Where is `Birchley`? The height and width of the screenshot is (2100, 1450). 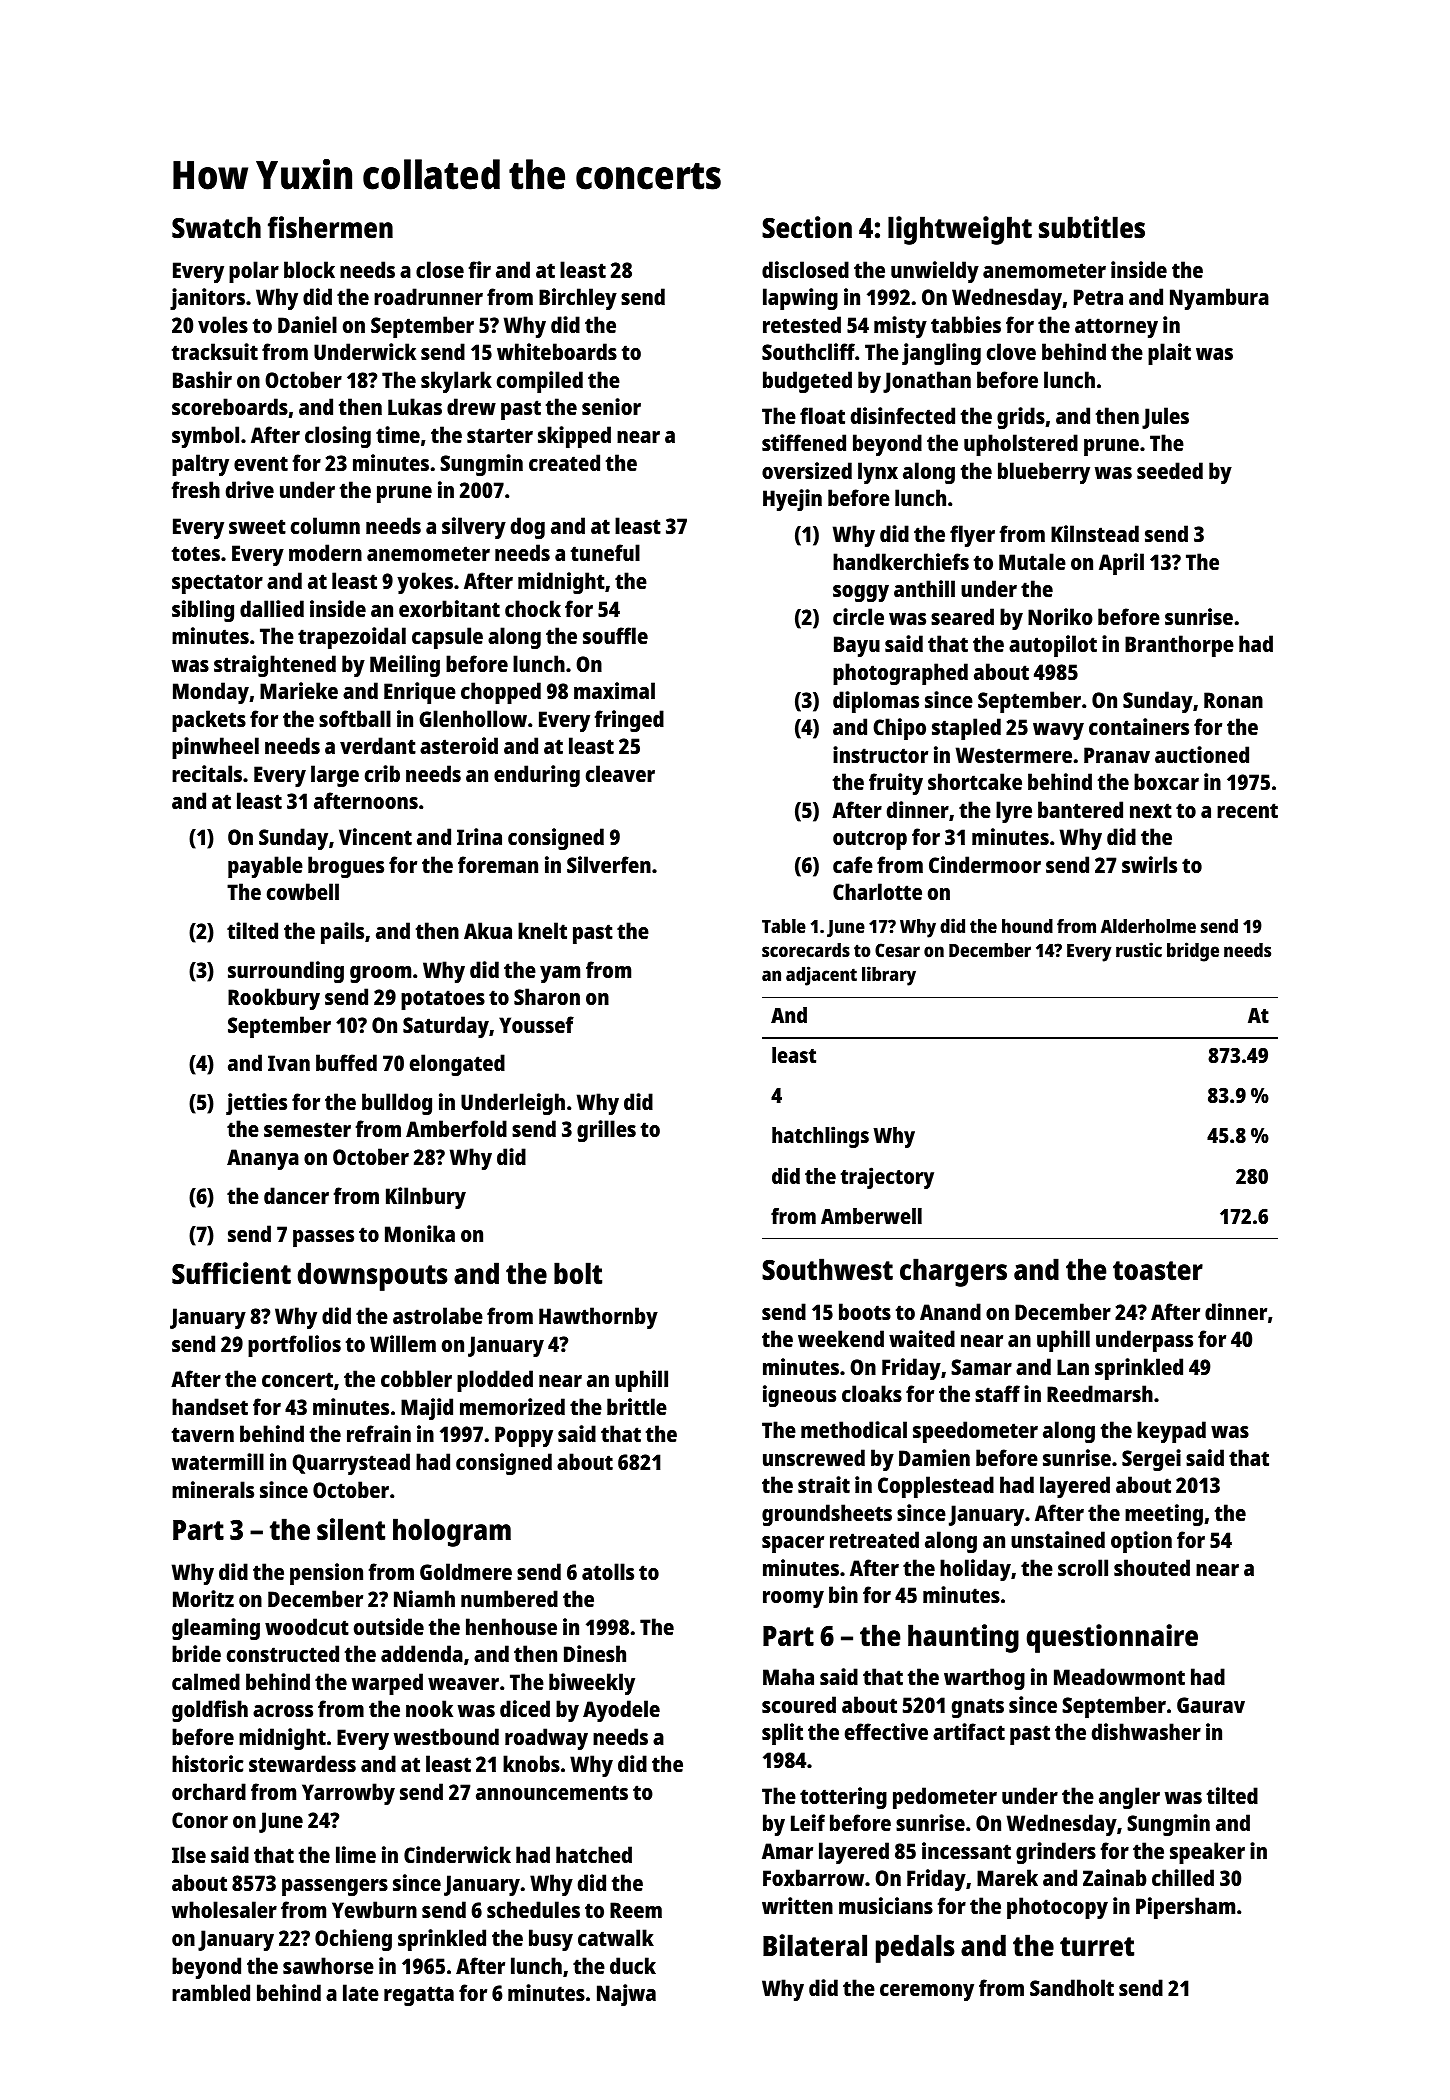 Birchley is located at coordinates (578, 299).
